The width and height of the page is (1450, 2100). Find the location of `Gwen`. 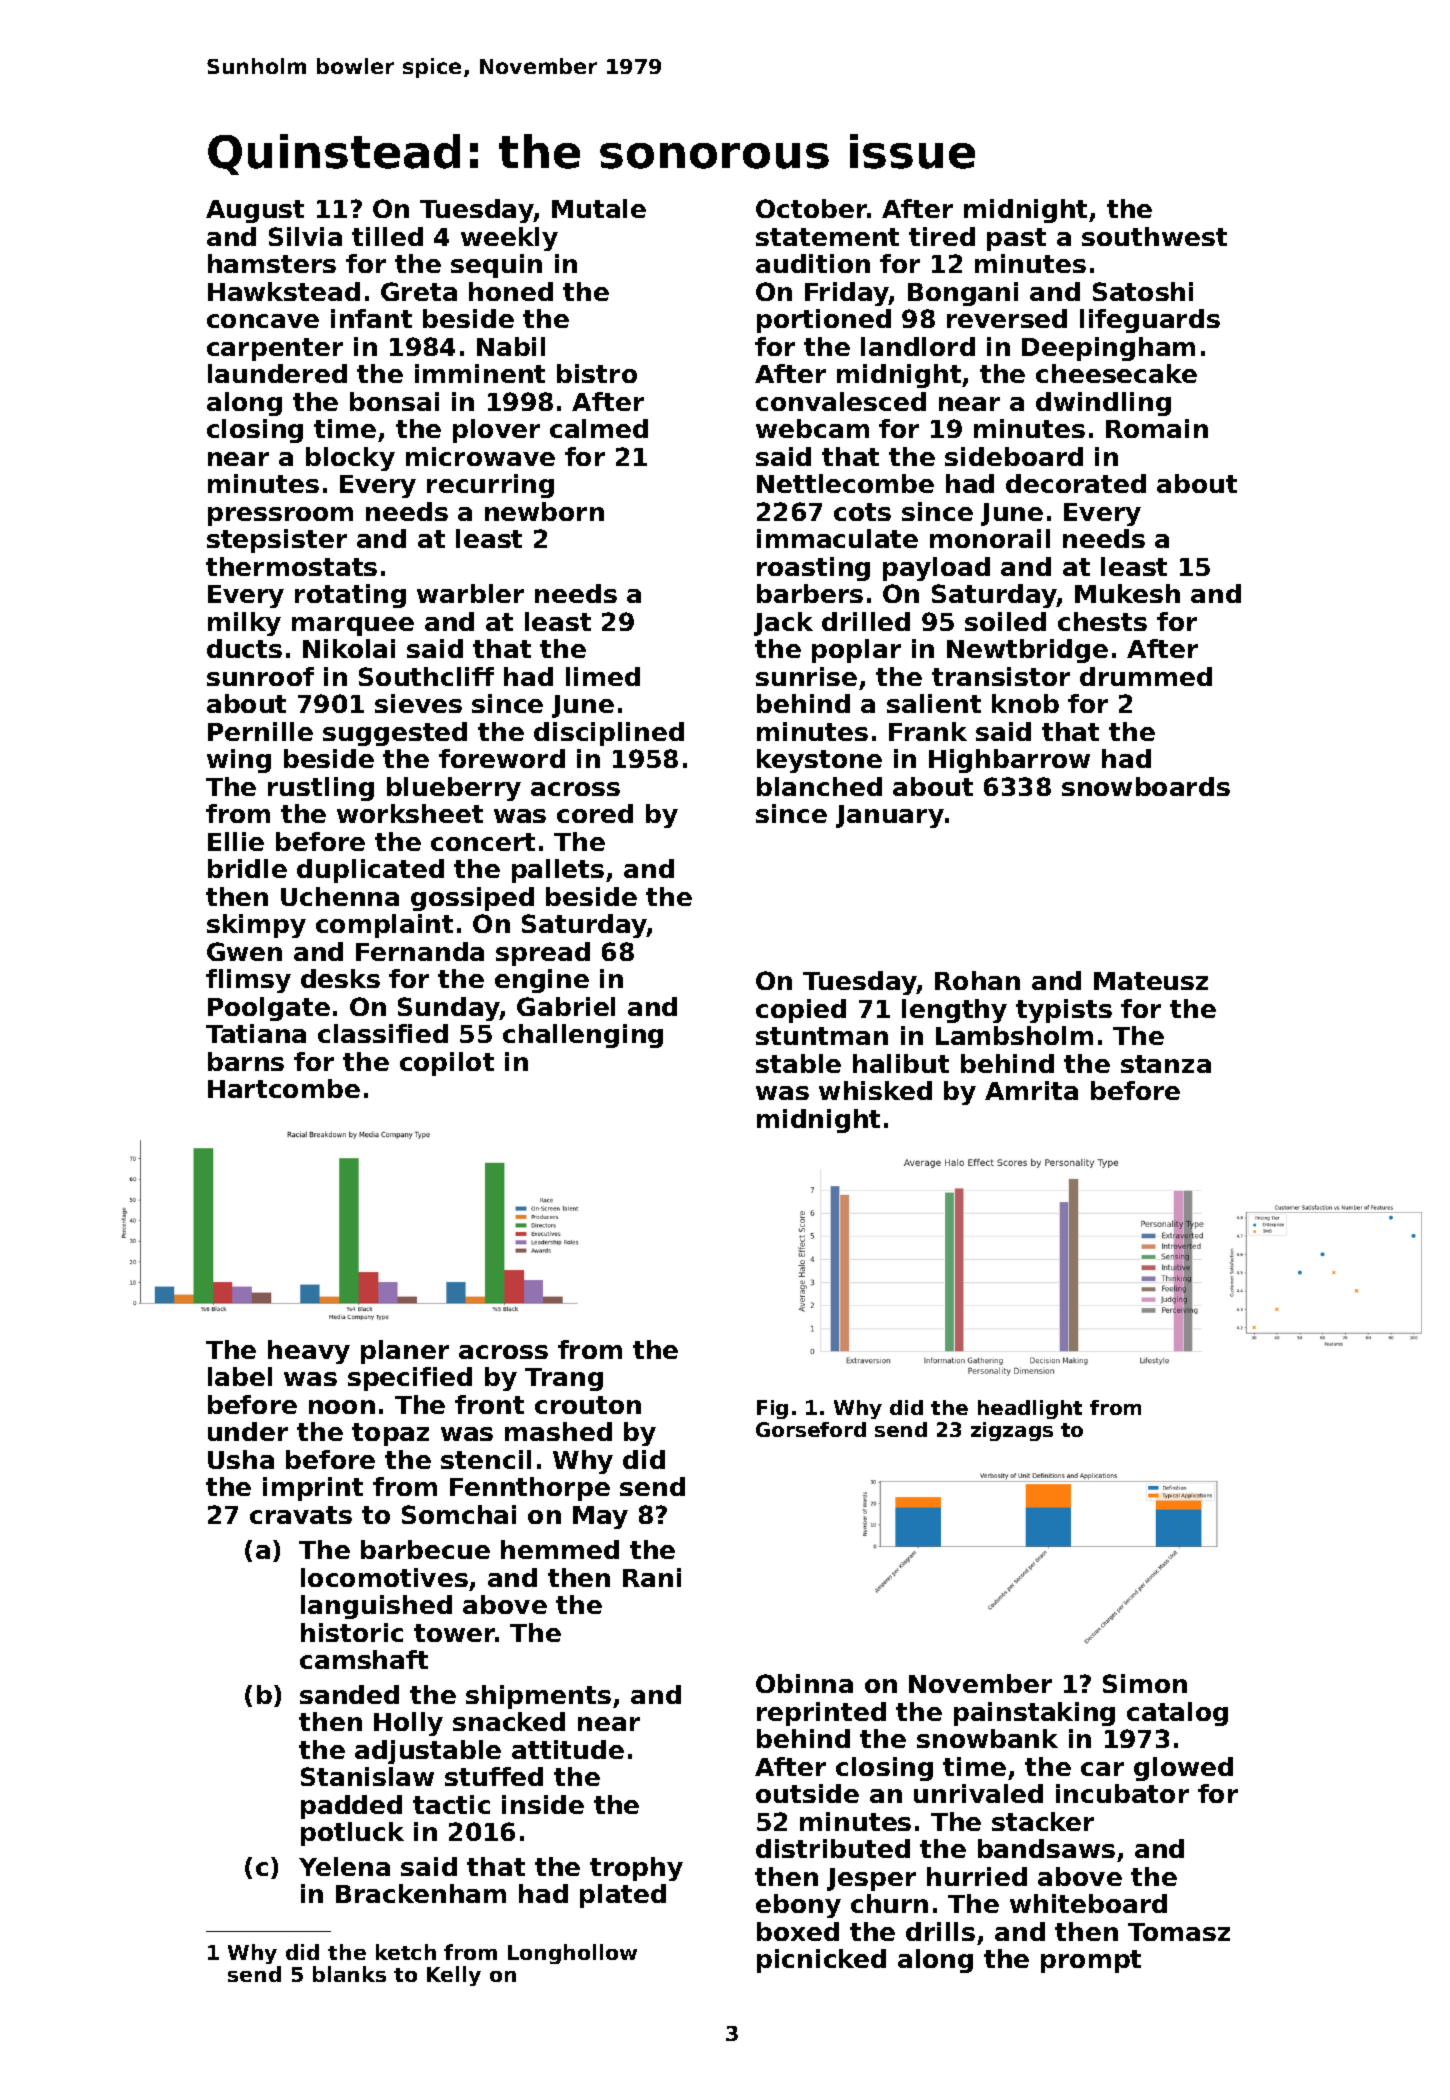

Gwen is located at coordinates (244, 951).
